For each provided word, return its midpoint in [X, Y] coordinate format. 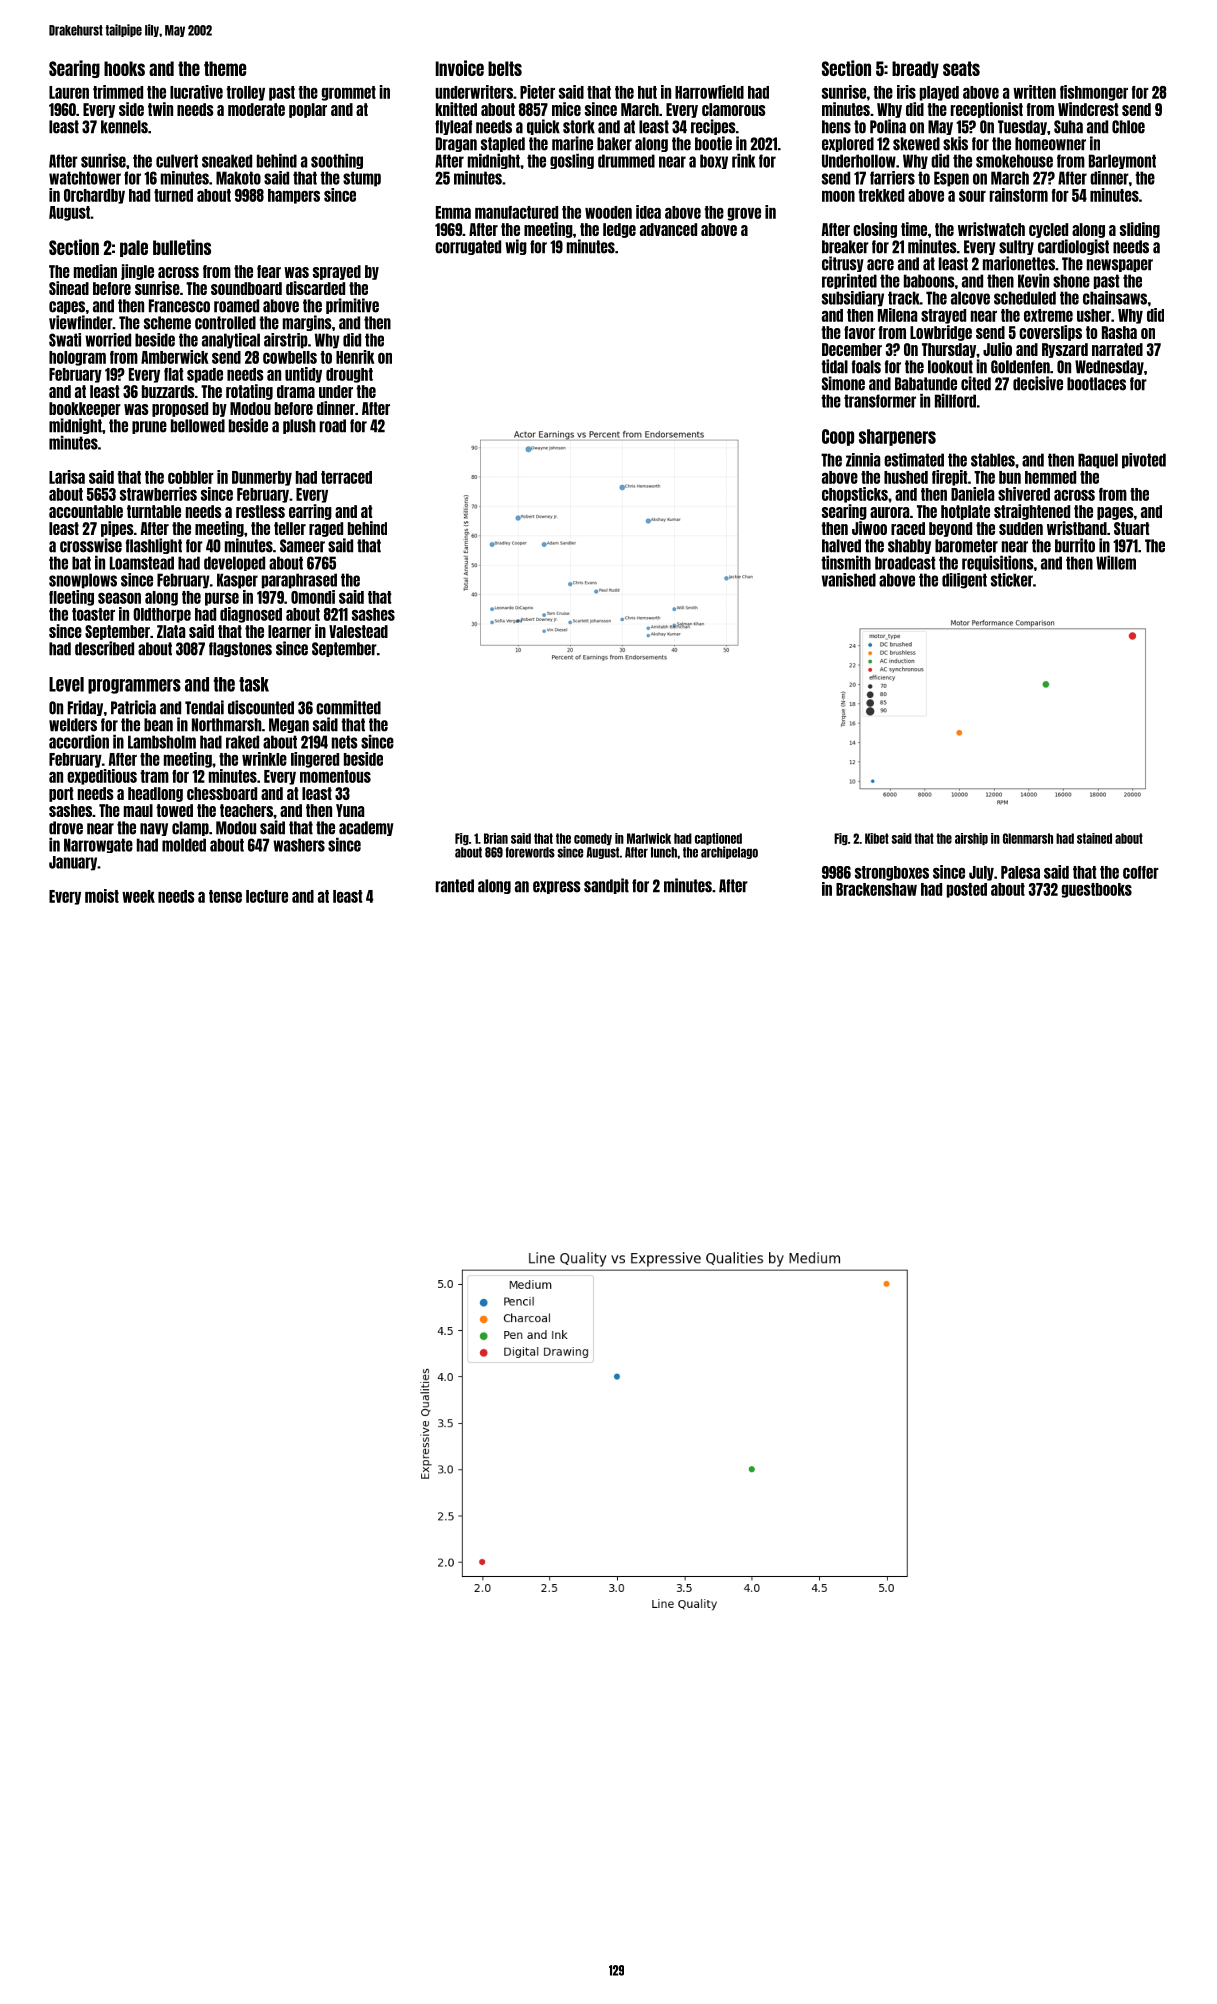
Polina [888, 126]
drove [66, 828]
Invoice [460, 68]
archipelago [729, 852]
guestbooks [1097, 890]
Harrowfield [709, 92]
